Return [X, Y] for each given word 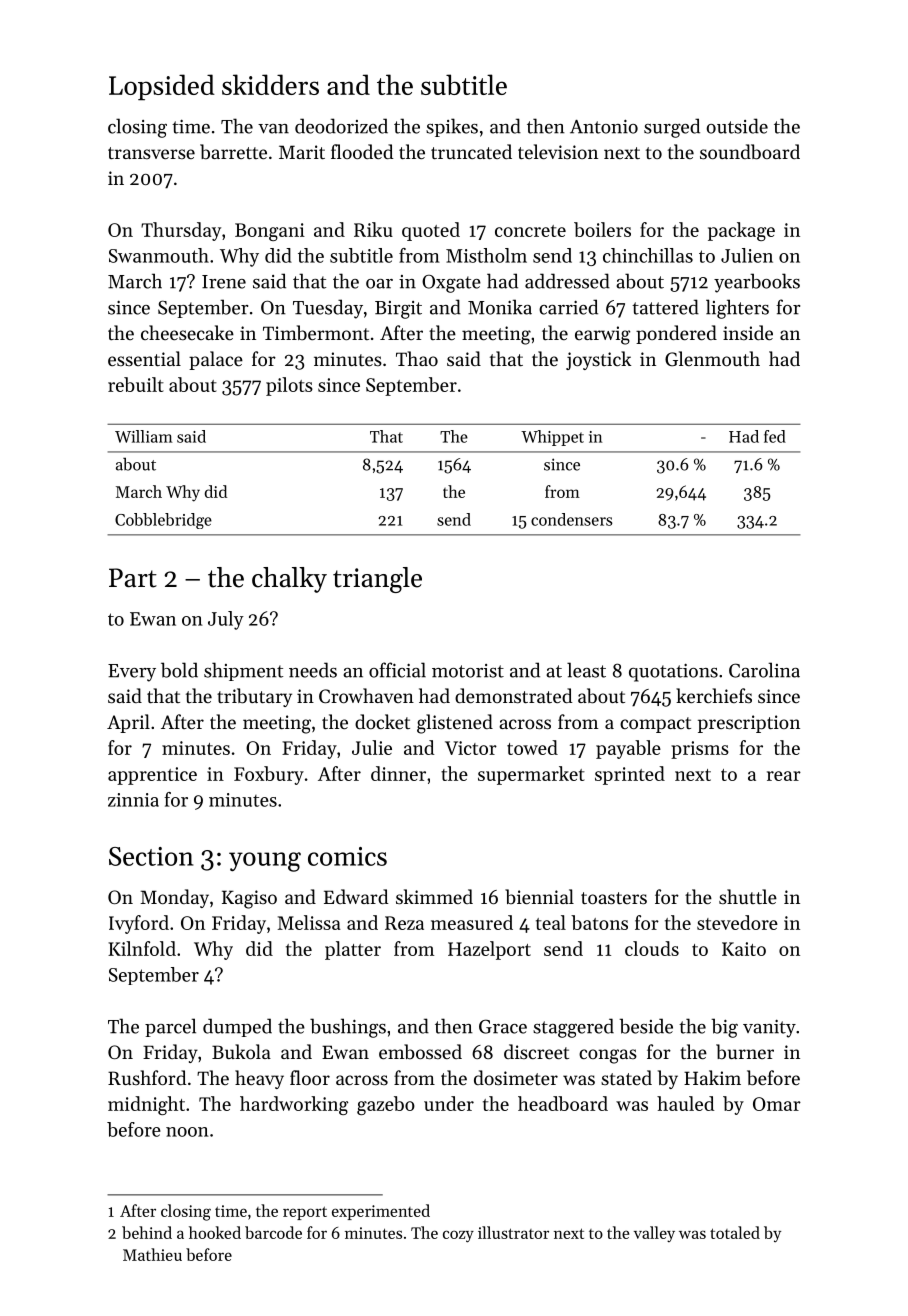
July [226, 620]
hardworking [294, 1105]
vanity [769, 1029]
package [741, 231]
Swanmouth [159, 255]
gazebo [386, 1105]
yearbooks [757, 283]
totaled [735, 1232]
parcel [170, 1027]
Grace [503, 1026]
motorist [468, 671]
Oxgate [451, 284]
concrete [530, 231]
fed [775, 436]
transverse [151, 153]
